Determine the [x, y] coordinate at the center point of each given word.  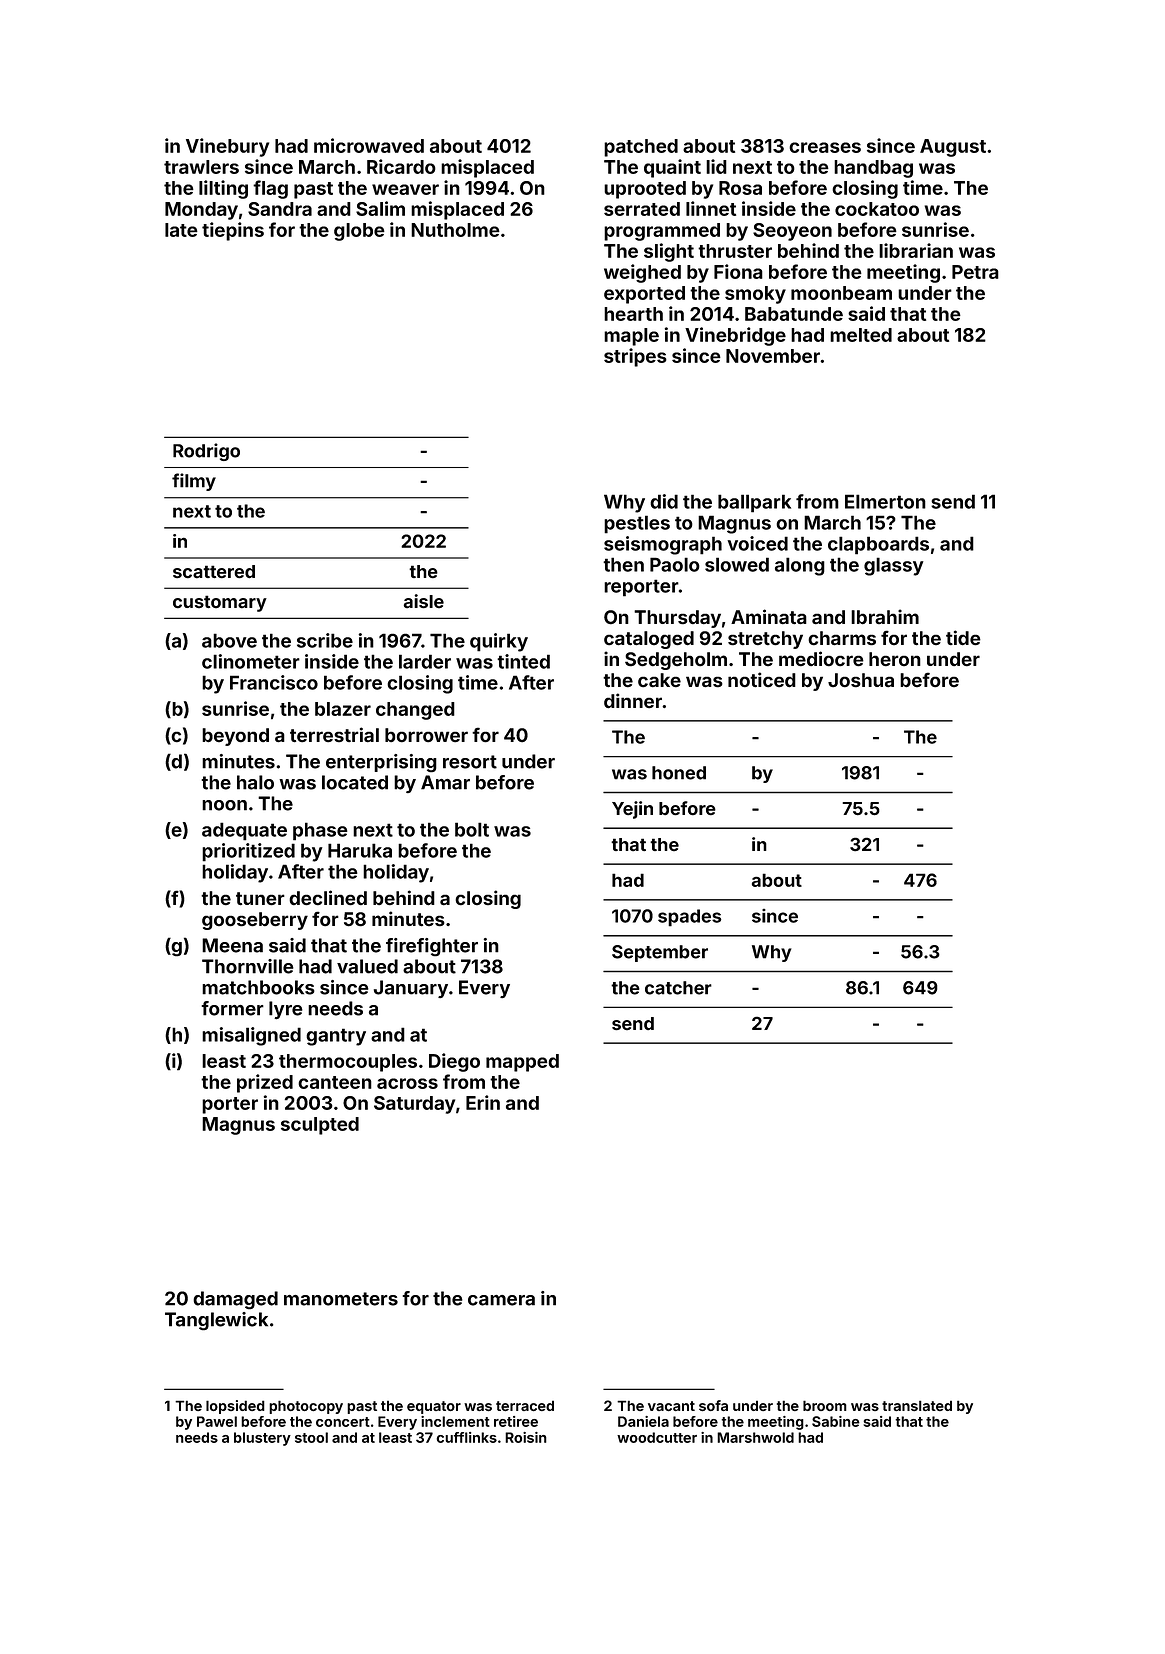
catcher [678, 988]
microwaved [369, 145]
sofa [713, 1405]
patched [641, 148]
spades [689, 918]
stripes [635, 357]
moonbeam [841, 293]
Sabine [836, 1421]
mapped [522, 1063]
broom [825, 1405]
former [233, 1008]
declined [328, 898]
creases [825, 147]
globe [359, 232]
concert [343, 1422]
